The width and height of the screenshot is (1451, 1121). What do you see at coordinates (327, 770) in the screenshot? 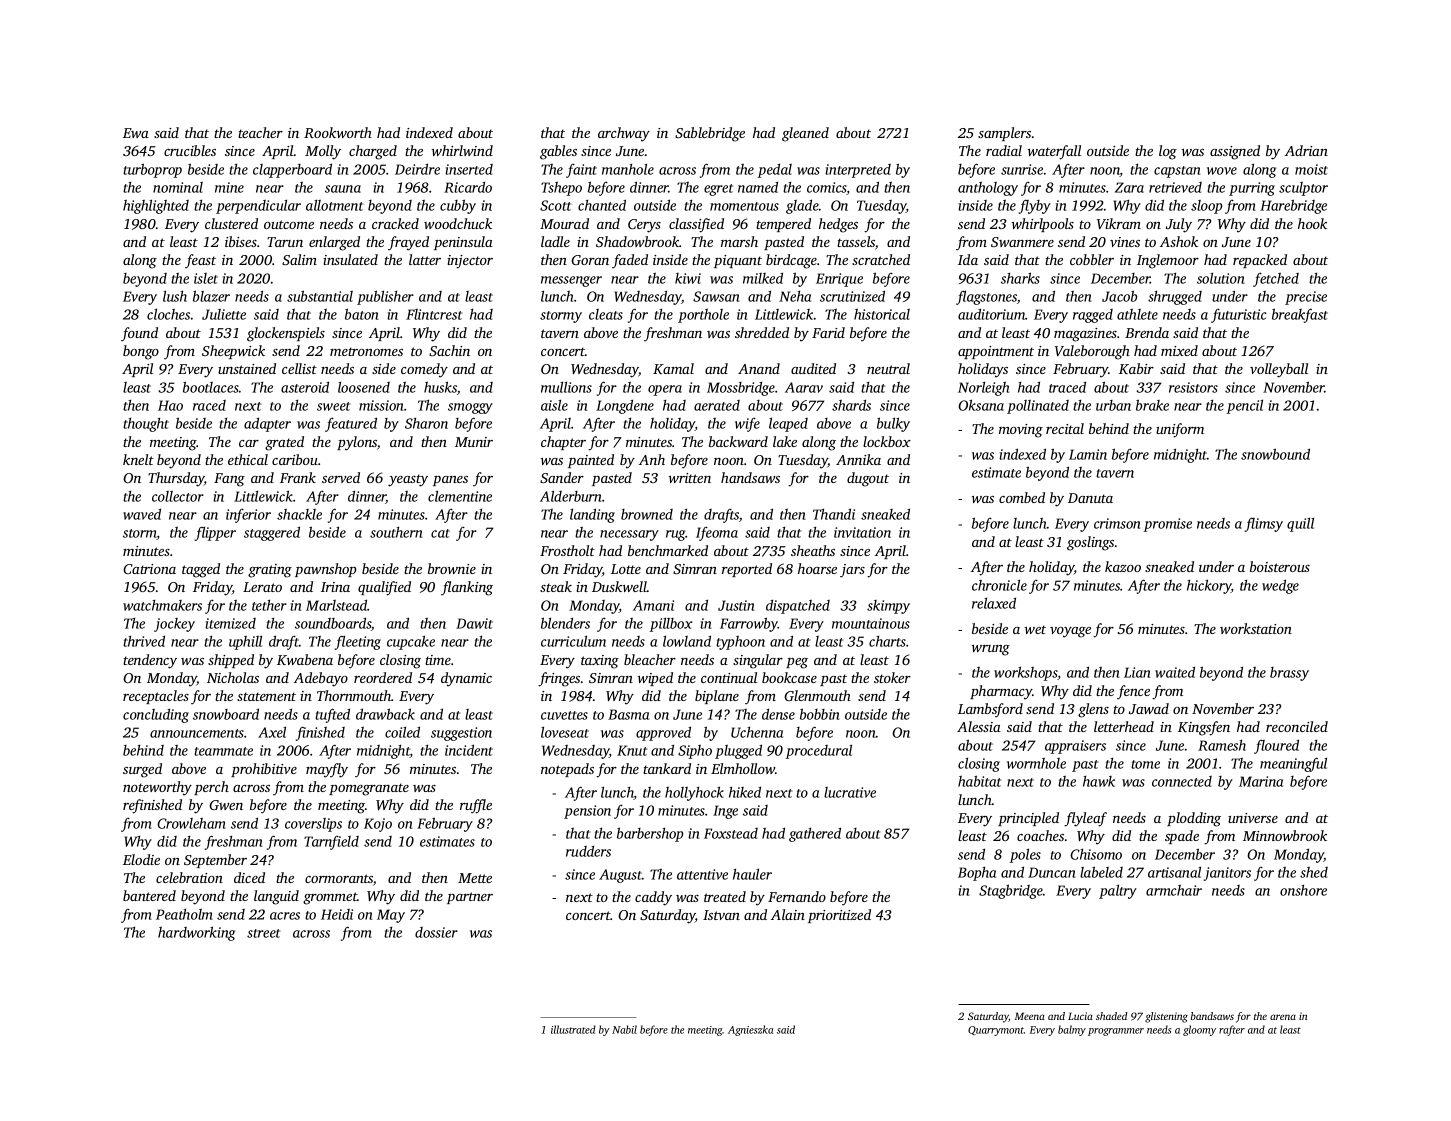
I see `mayfly` at bounding box center [327, 770].
